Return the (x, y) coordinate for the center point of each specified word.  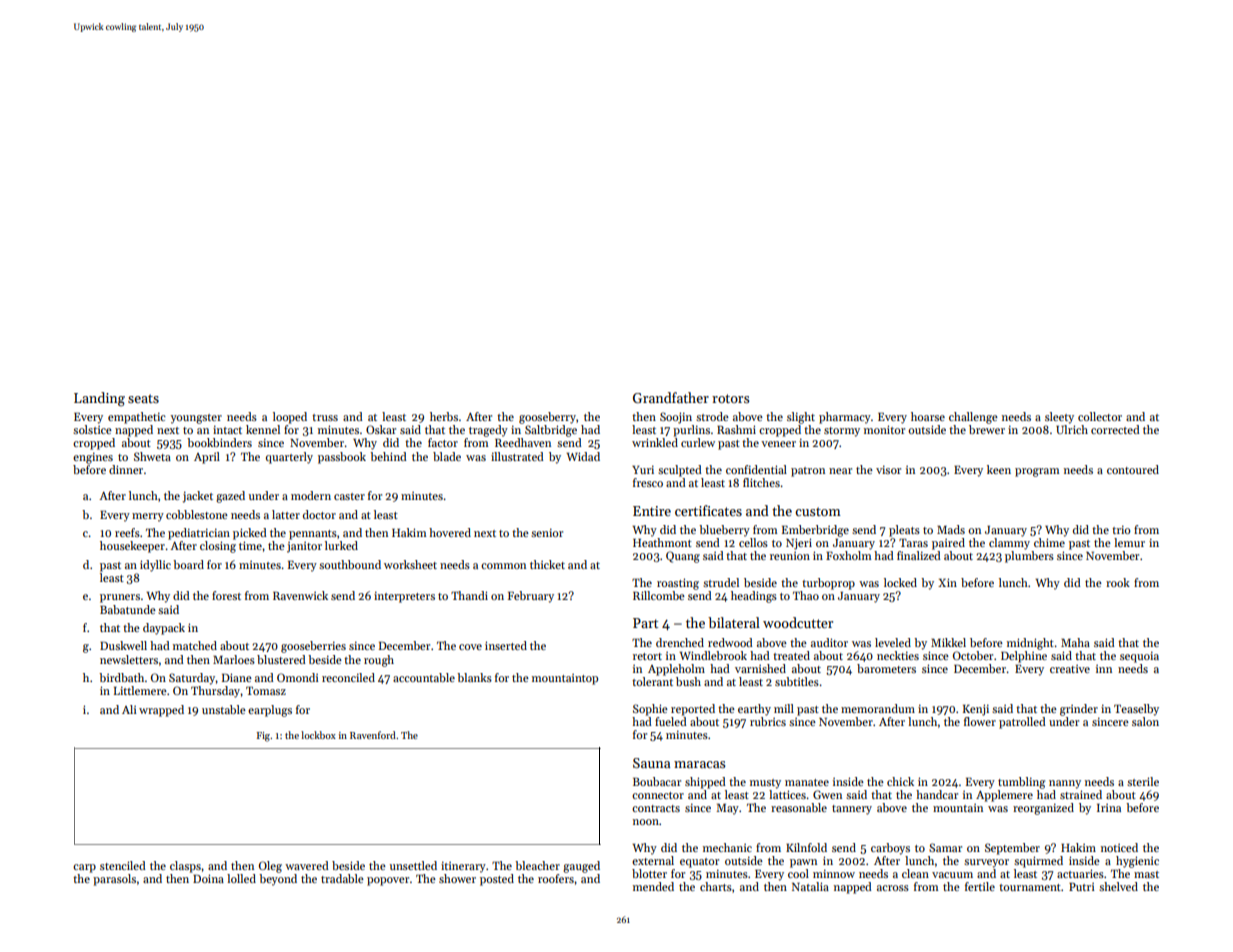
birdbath (121, 677)
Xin (947, 582)
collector (1100, 416)
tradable (342, 878)
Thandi (469, 595)
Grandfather (671, 397)
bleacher (537, 865)
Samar (945, 847)
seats (143, 398)
